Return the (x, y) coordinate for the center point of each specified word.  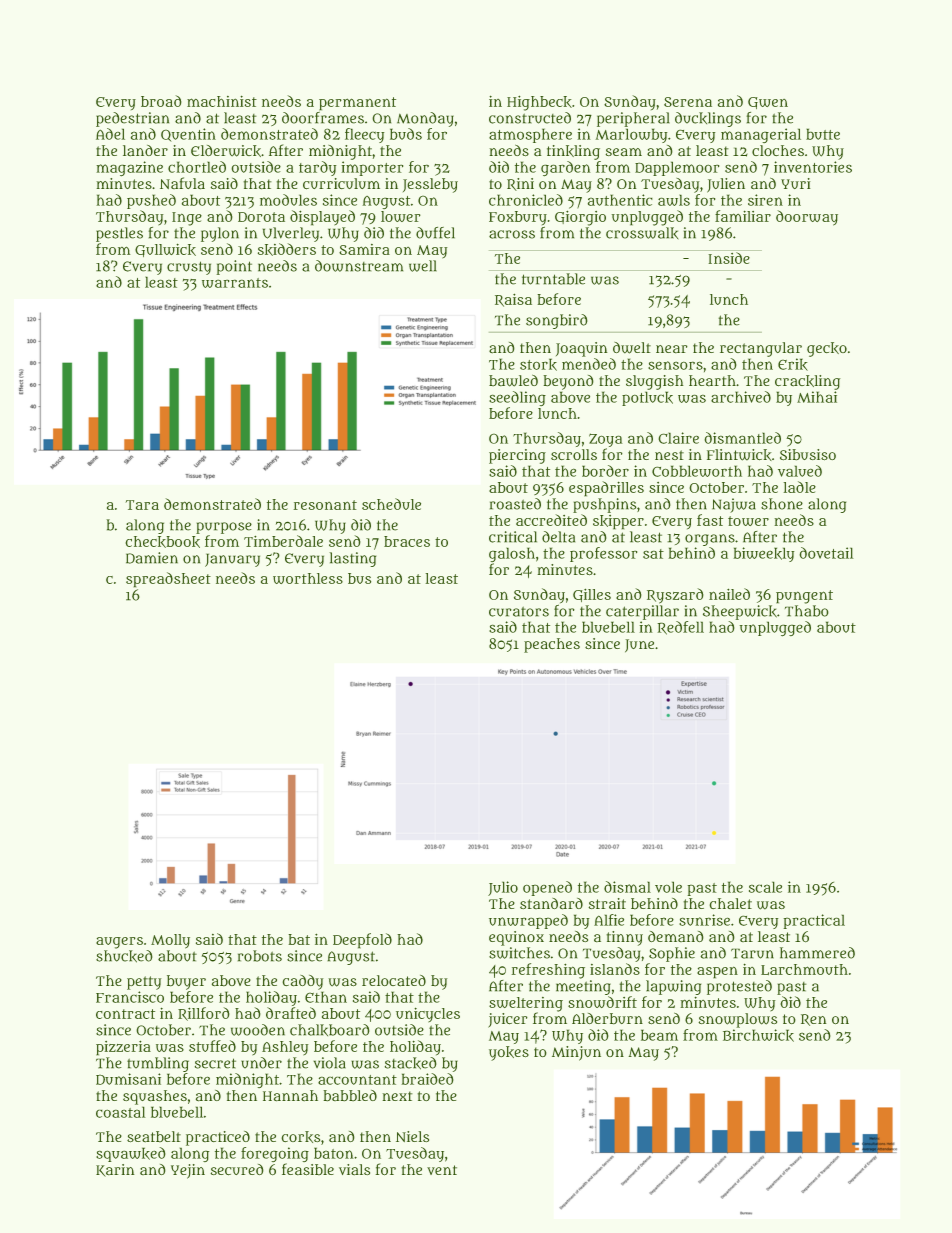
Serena (688, 102)
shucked (124, 956)
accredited (551, 520)
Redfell (681, 628)
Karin (115, 1170)
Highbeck (539, 103)
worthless (308, 578)
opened (547, 888)
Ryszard (675, 596)
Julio (503, 888)
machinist (222, 101)
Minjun (576, 1053)
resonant (325, 505)
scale (765, 887)
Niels (412, 1136)
